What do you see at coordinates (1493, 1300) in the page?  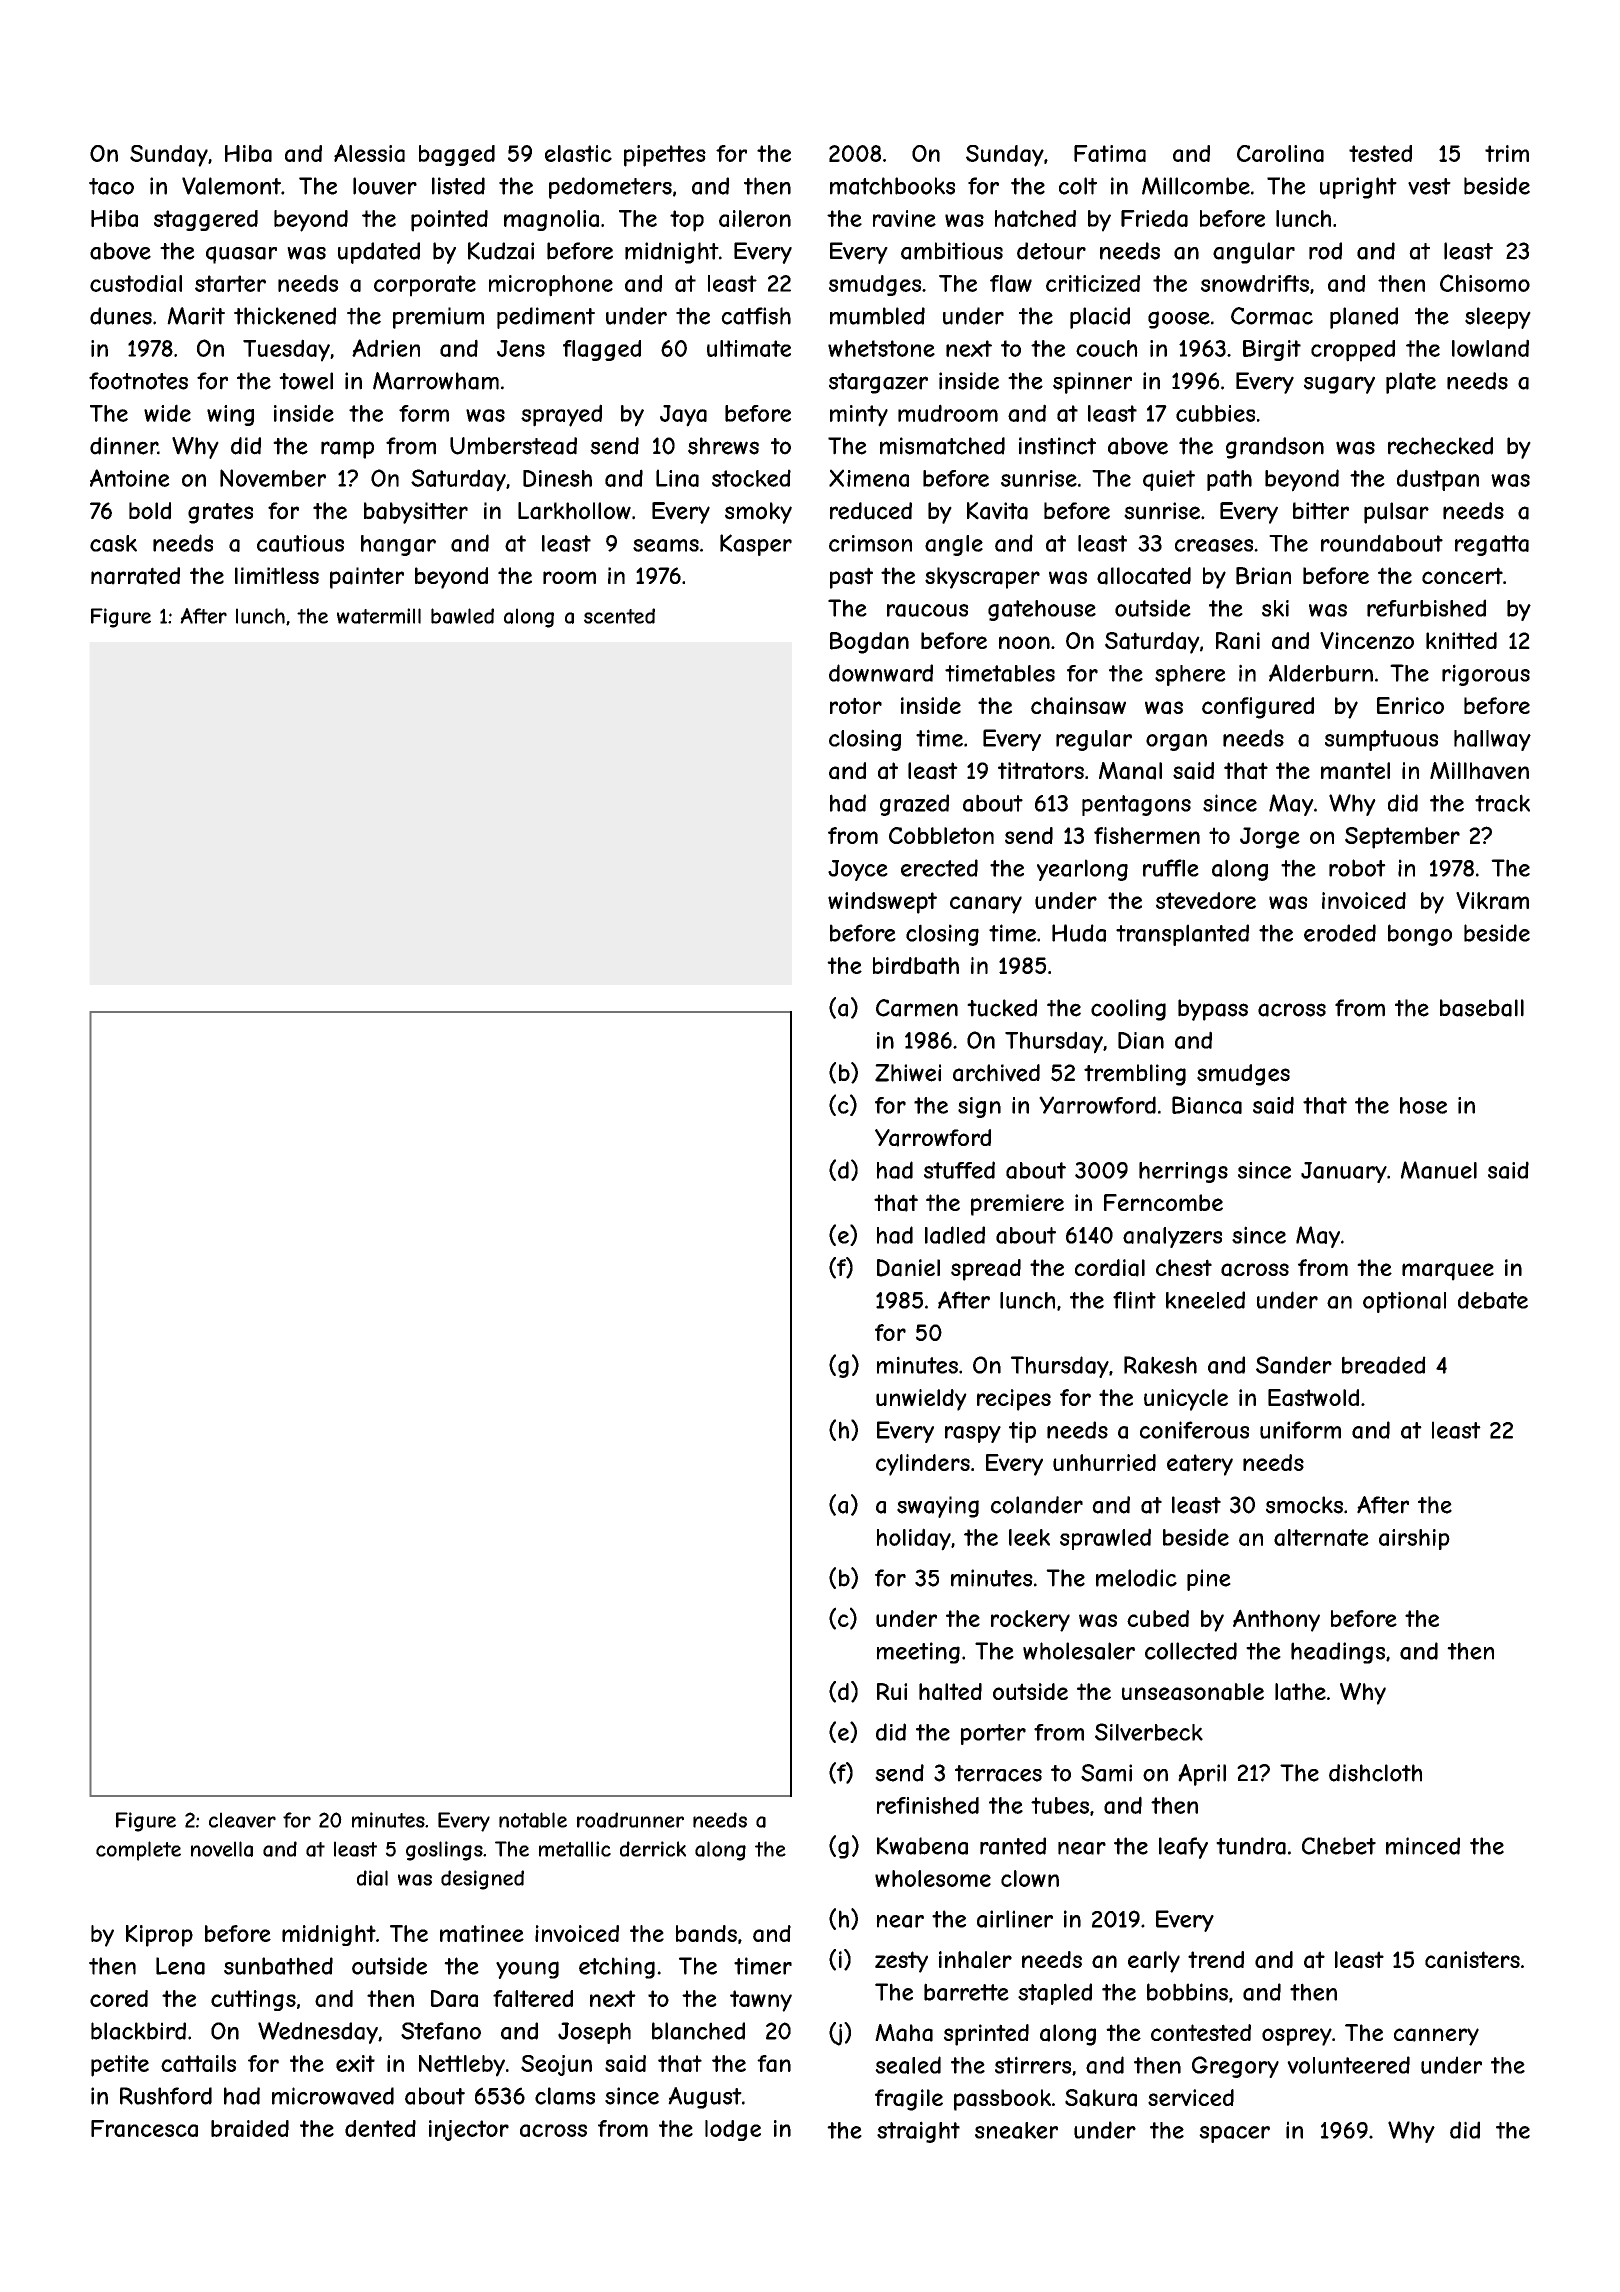 I see `debate` at bounding box center [1493, 1300].
